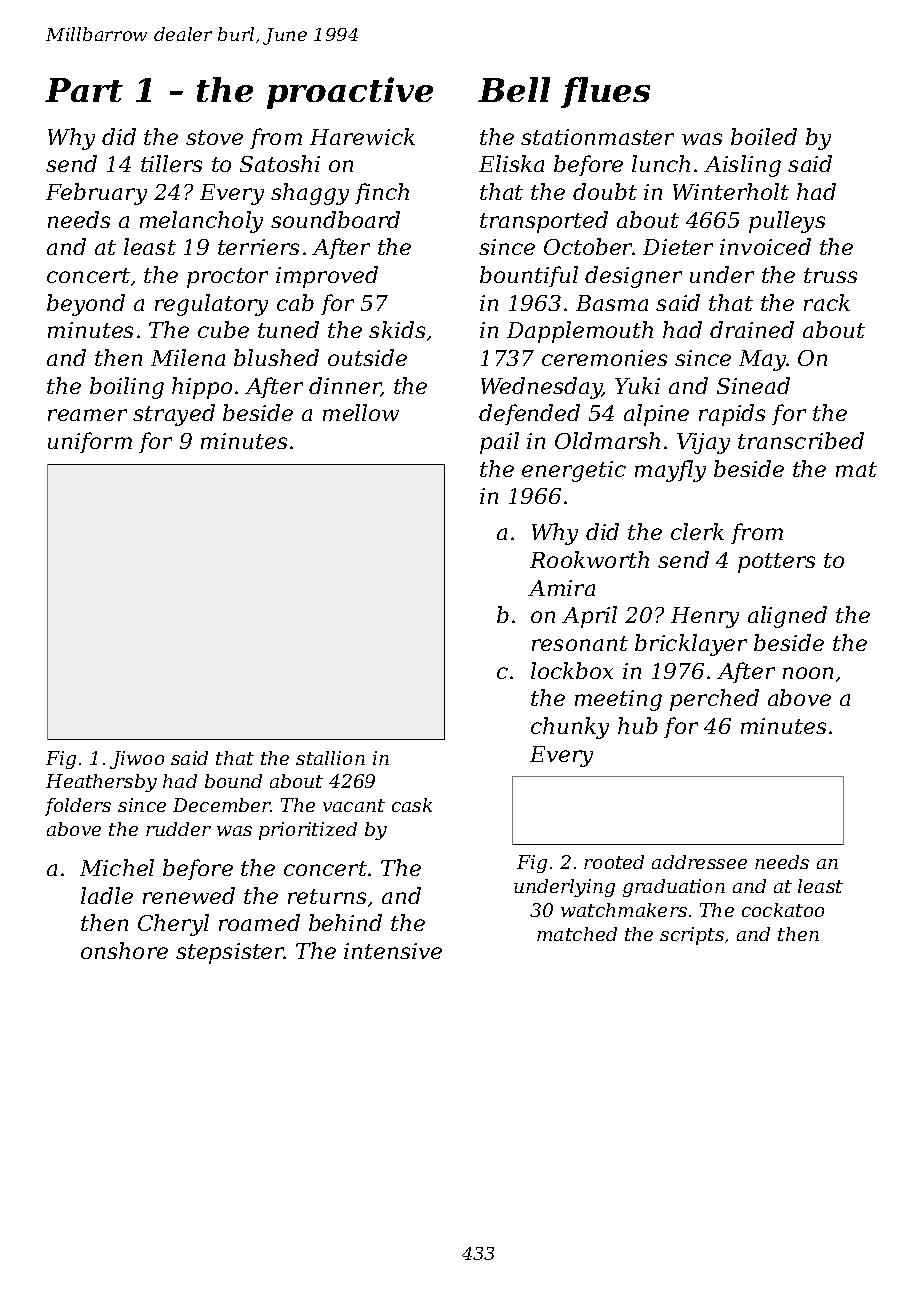  Describe the element at coordinates (345, 387) in the screenshot. I see `dinner` at that location.
